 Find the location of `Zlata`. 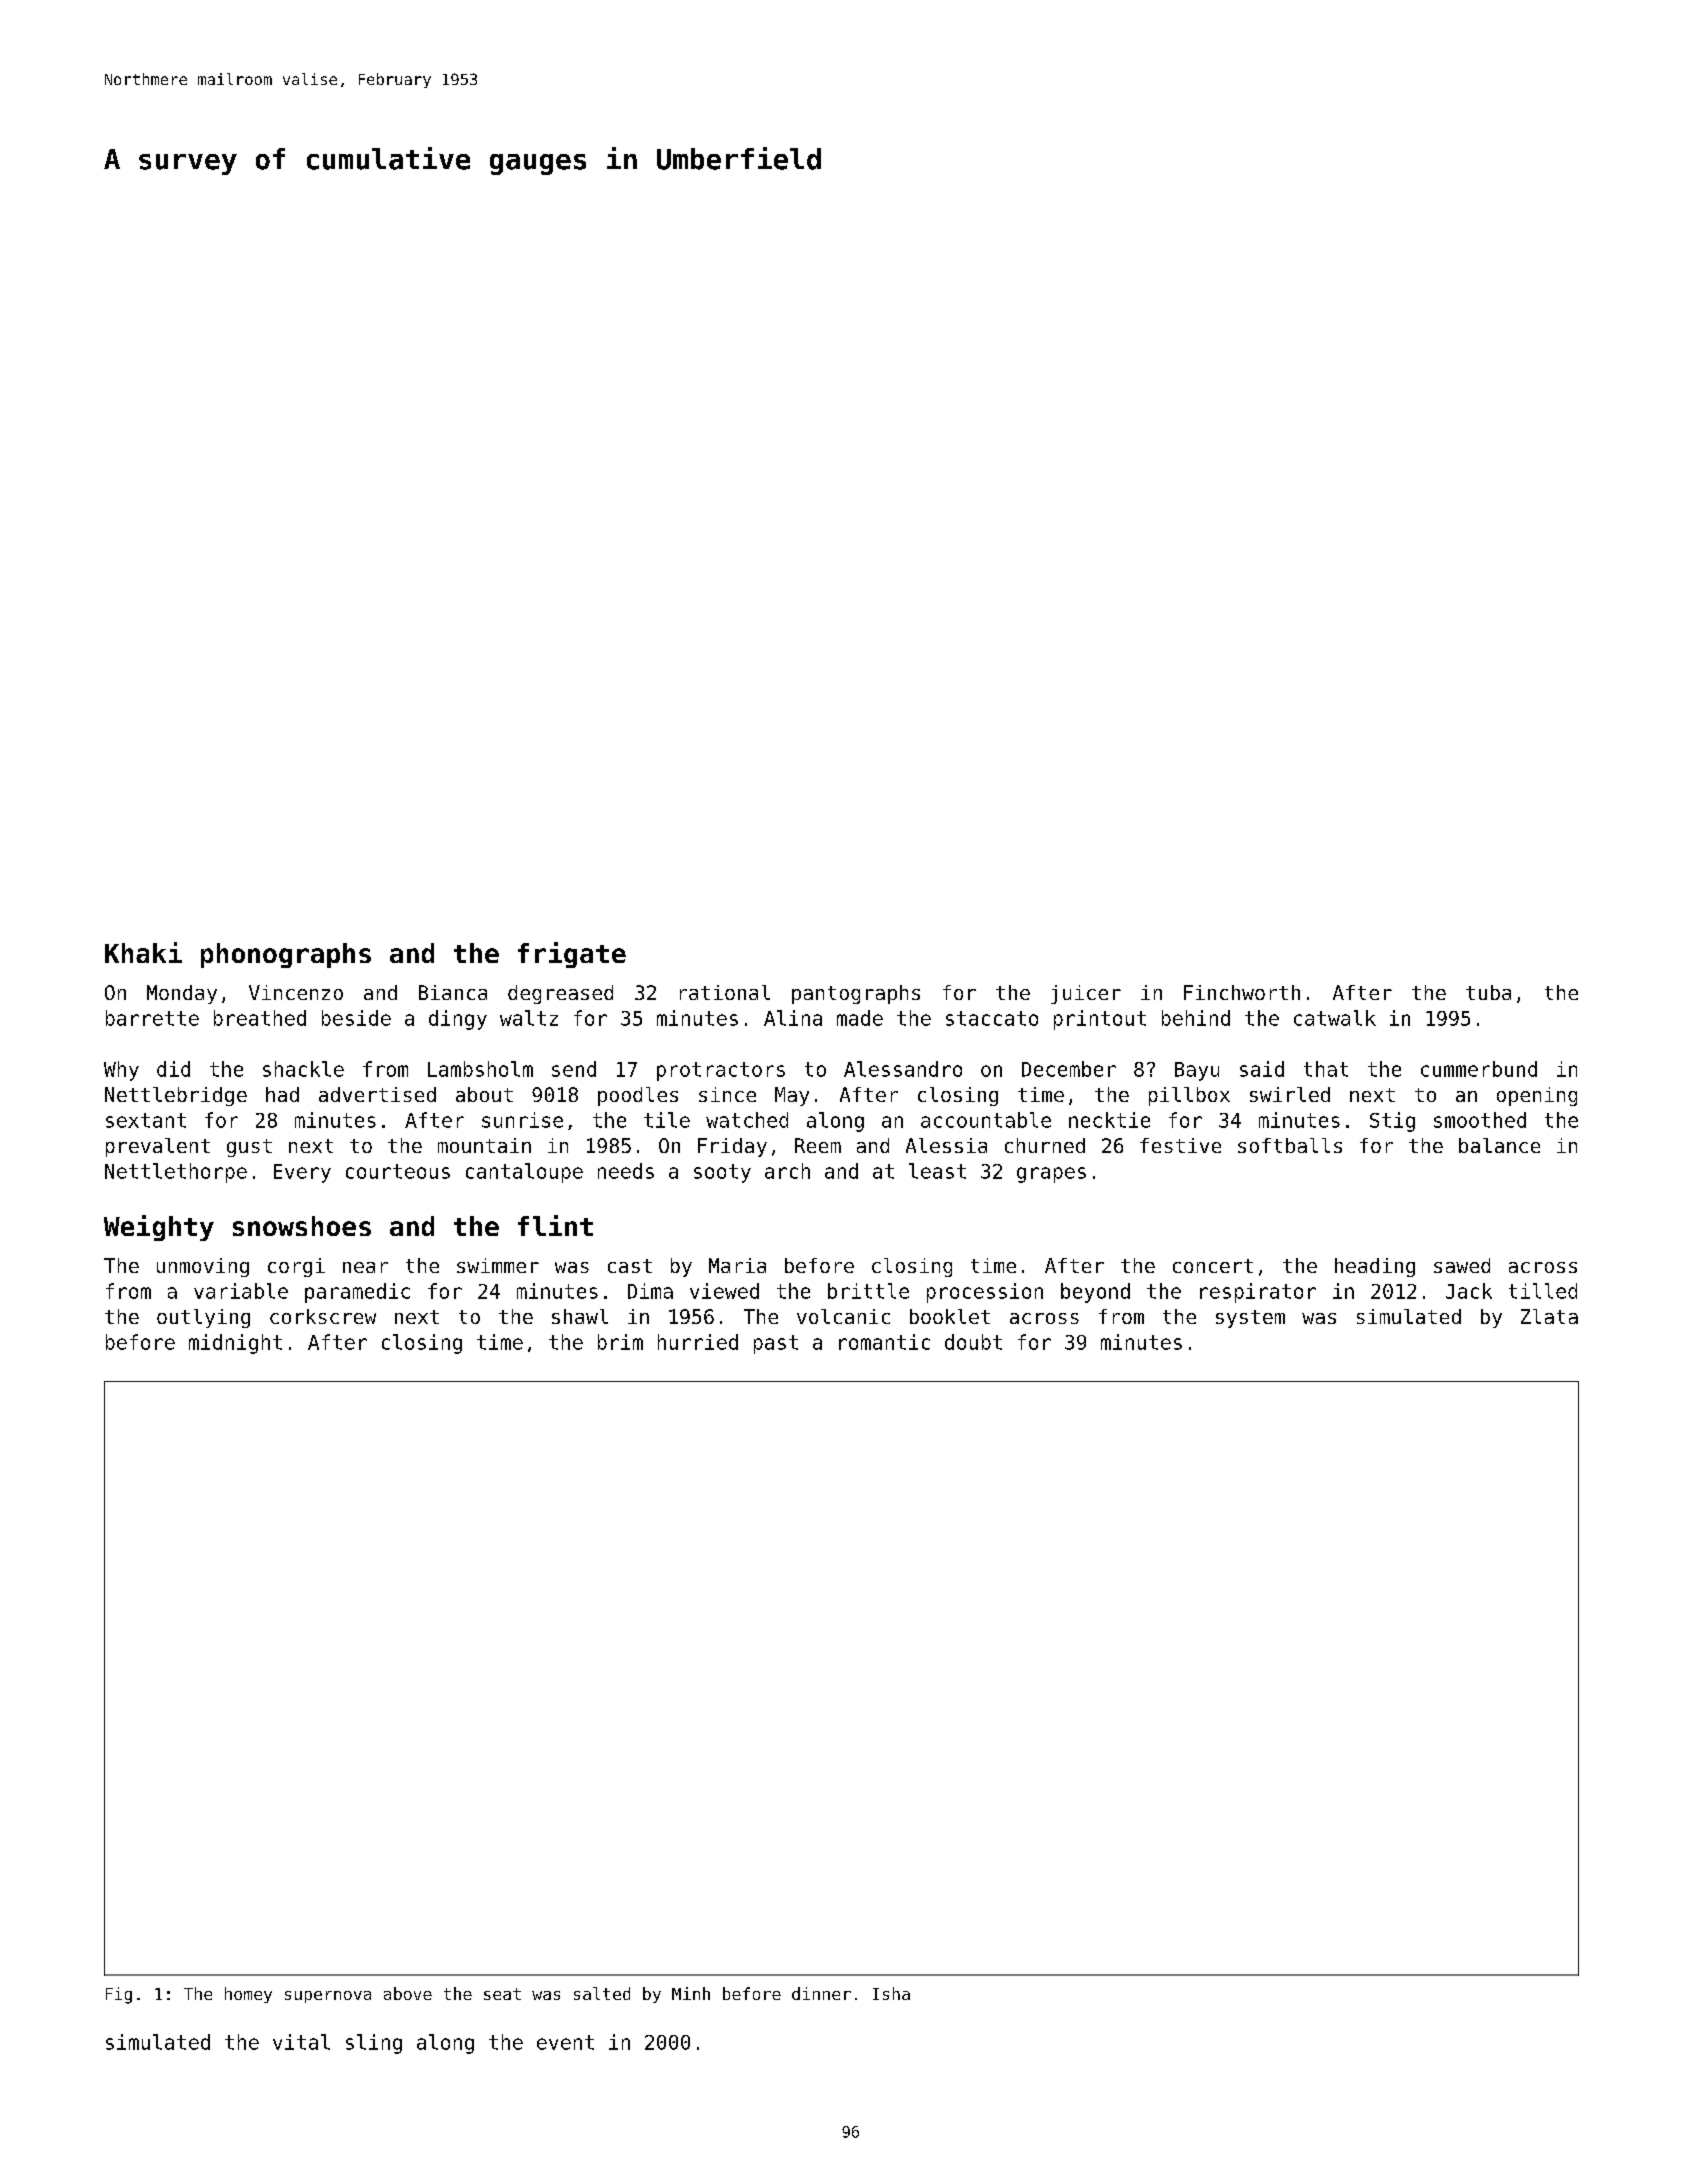

Zlata is located at coordinates (1549, 1316).
